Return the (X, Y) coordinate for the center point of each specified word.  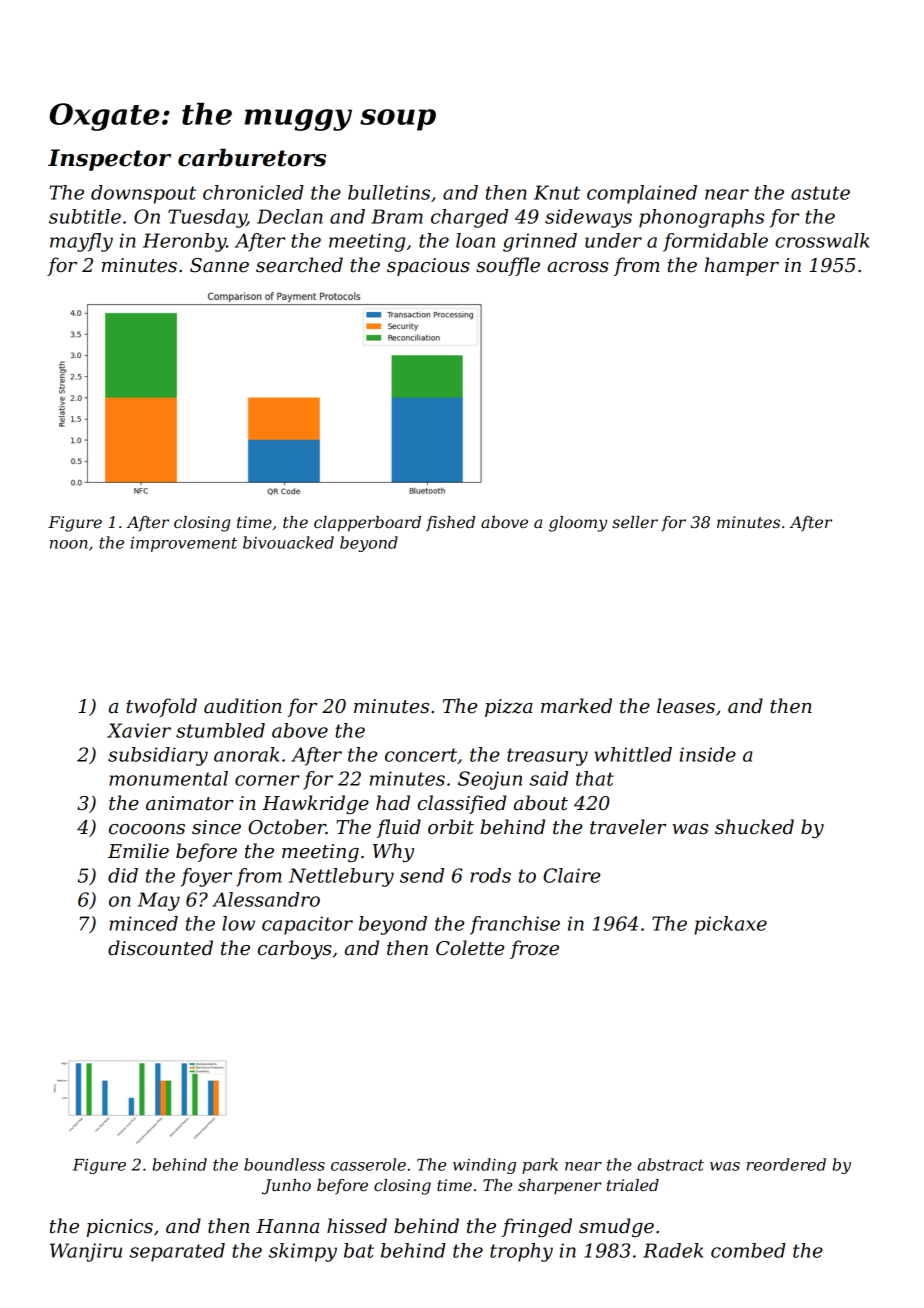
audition (243, 706)
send (422, 875)
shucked (754, 827)
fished (450, 524)
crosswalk (822, 240)
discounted (160, 948)
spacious (428, 267)
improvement (184, 544)
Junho (286, 1187)
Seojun (490, 780)
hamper (742, 266)
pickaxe (730, 925)
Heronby (184, 242)
